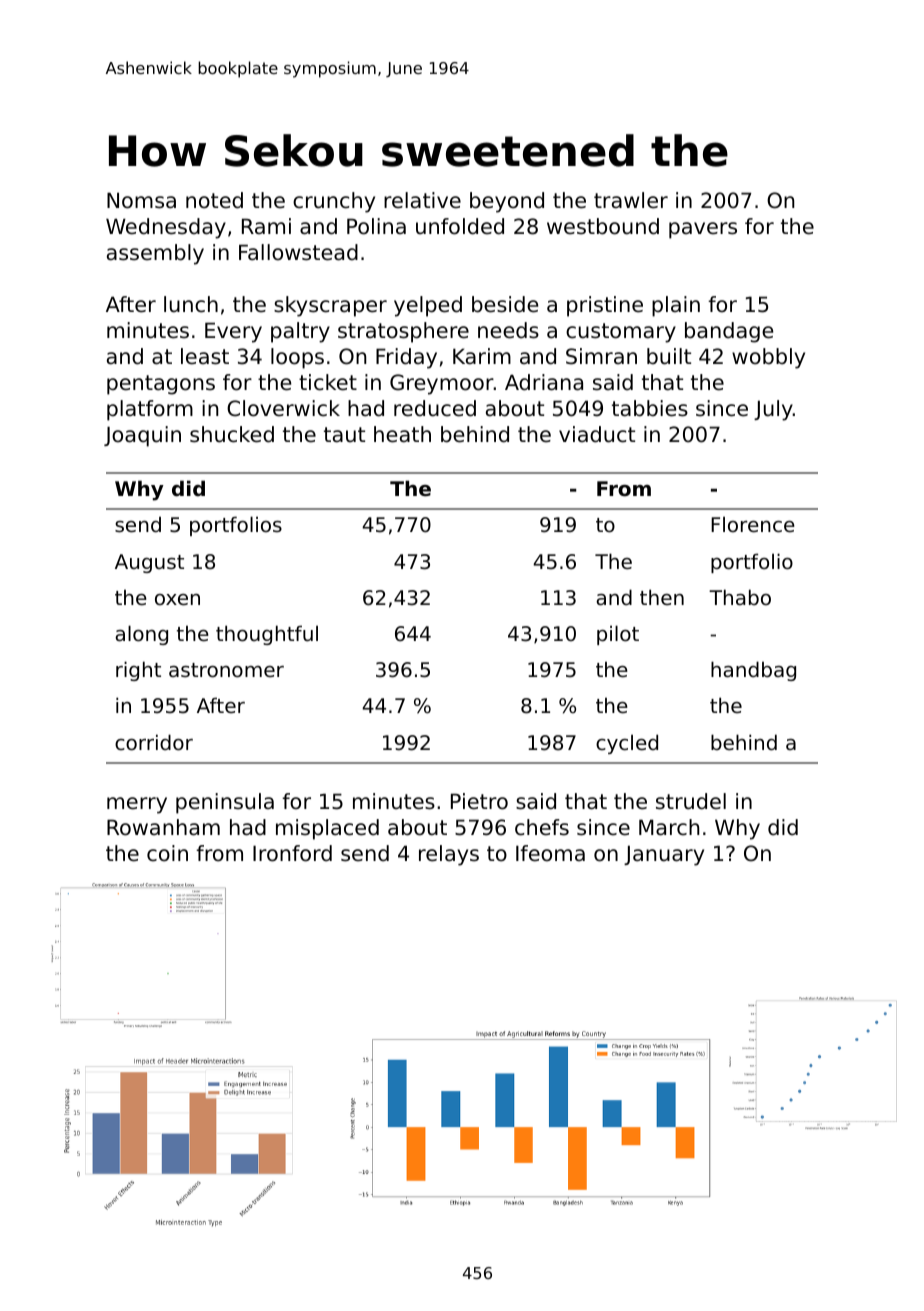 This screenshot has width=924, height=1311. Describe the element at coordinates (631, 200) in the screenshot. I see `trawler` at that location.
